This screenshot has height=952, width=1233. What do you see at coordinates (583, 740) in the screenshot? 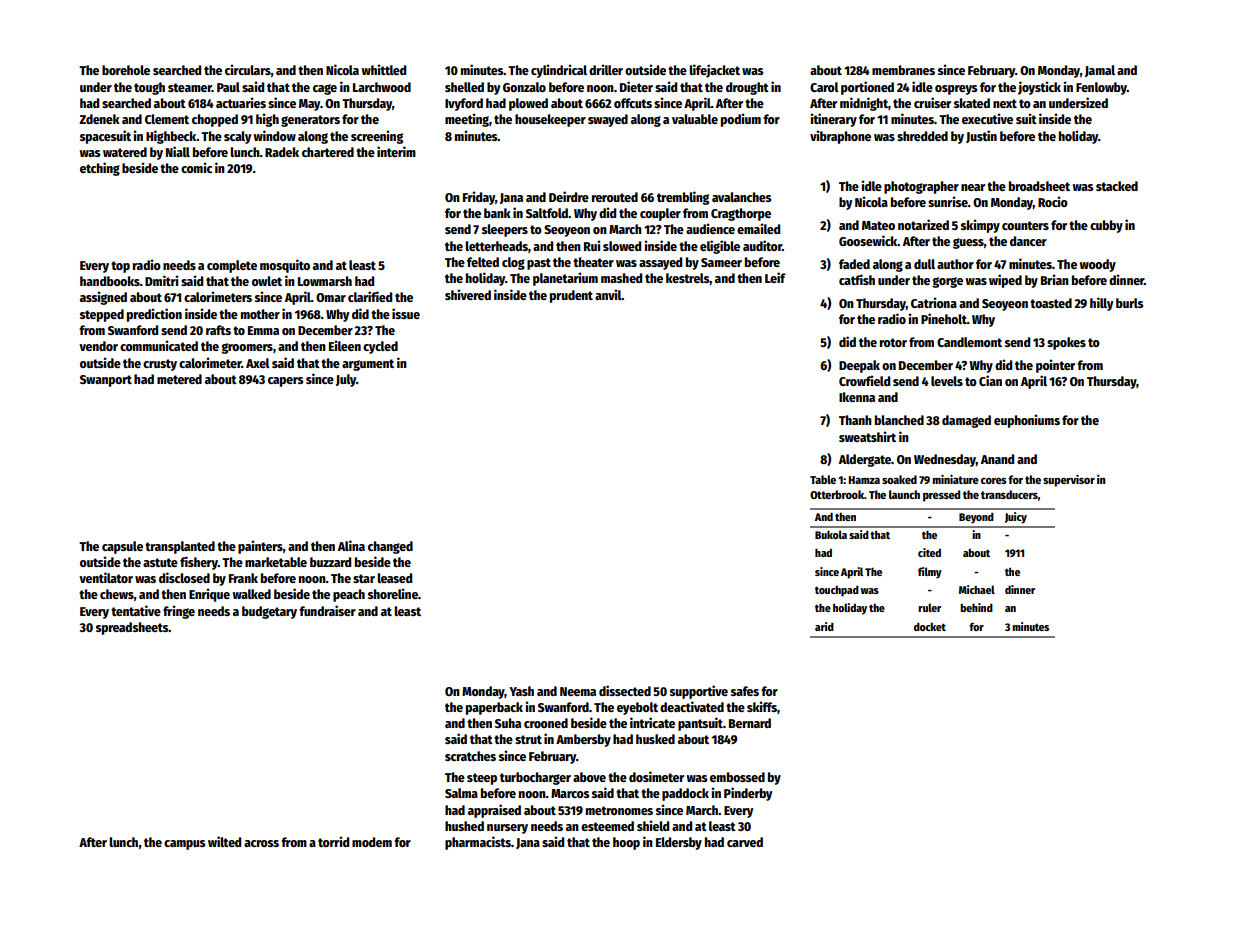
I see `Ambersby` at bounding box center [583, 740].
